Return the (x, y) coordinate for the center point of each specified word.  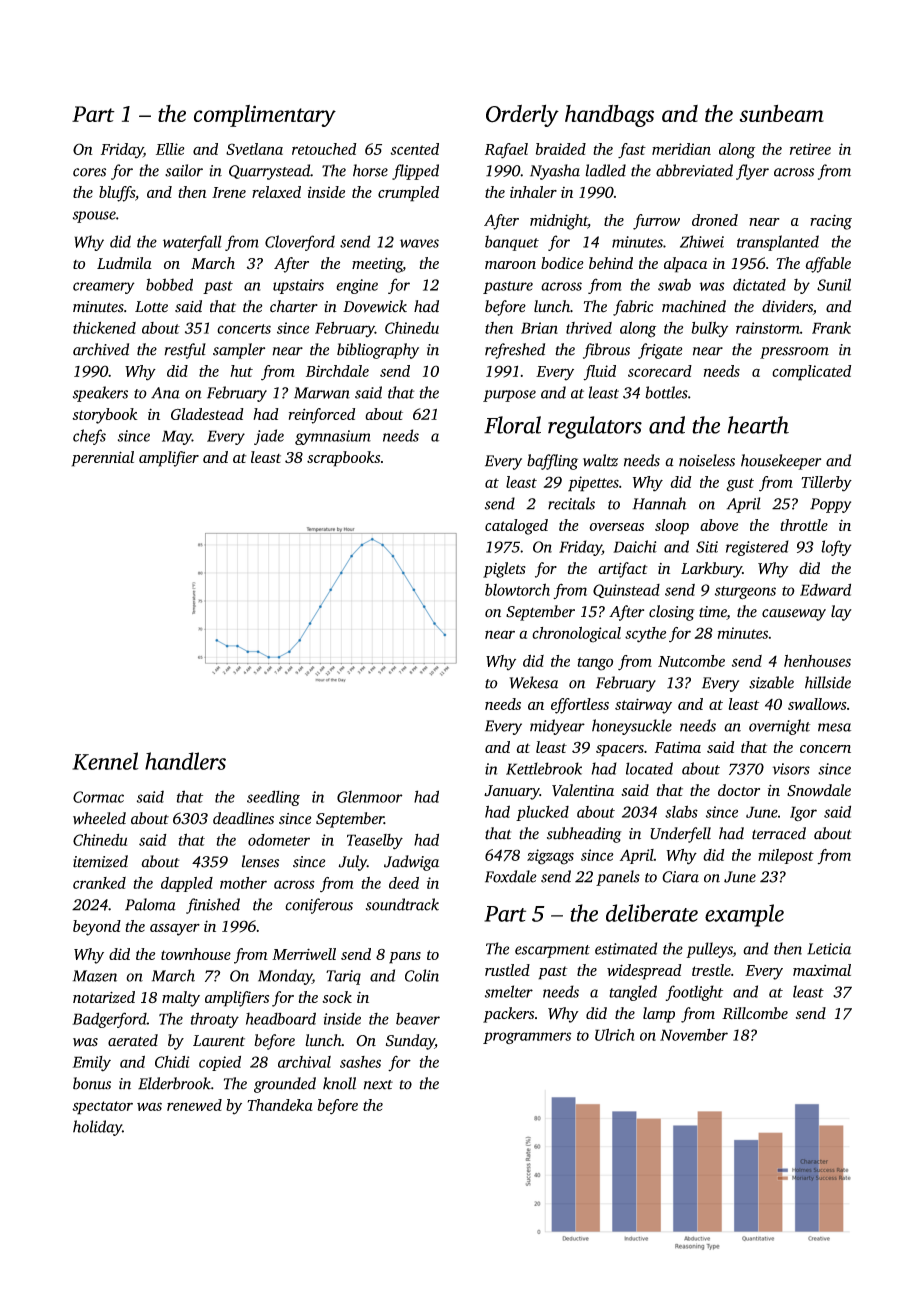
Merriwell (304, 954)
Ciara (680, 877)
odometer (279, 840)
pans (405, 958)
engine (357, 286)
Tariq (343, 977)
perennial (103, 459)
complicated (811, 373)
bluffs (117, 194)
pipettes (593, 484)
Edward (825, 589)
